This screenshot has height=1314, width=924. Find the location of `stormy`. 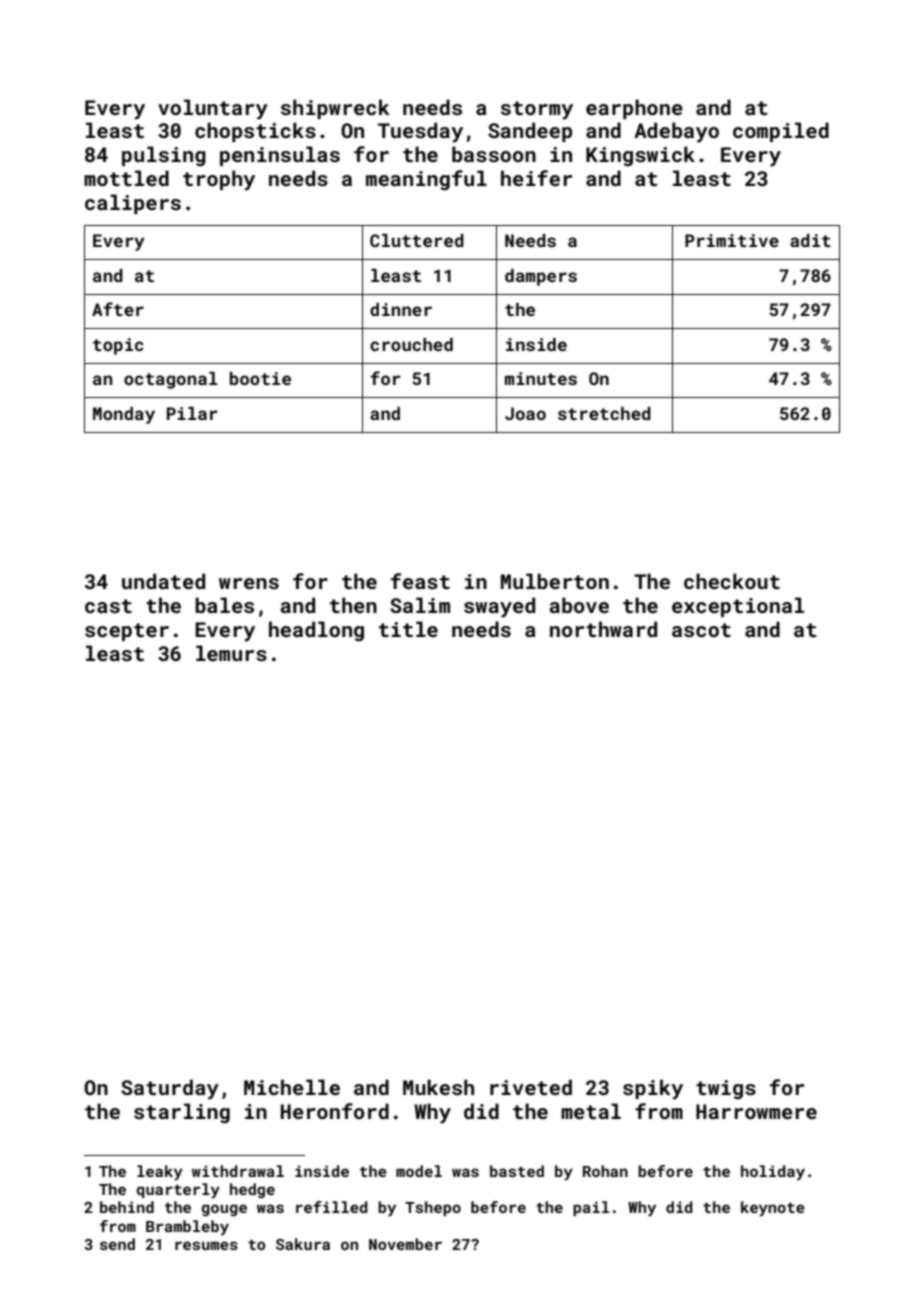

stormy is located at coordinates (537, 110).
